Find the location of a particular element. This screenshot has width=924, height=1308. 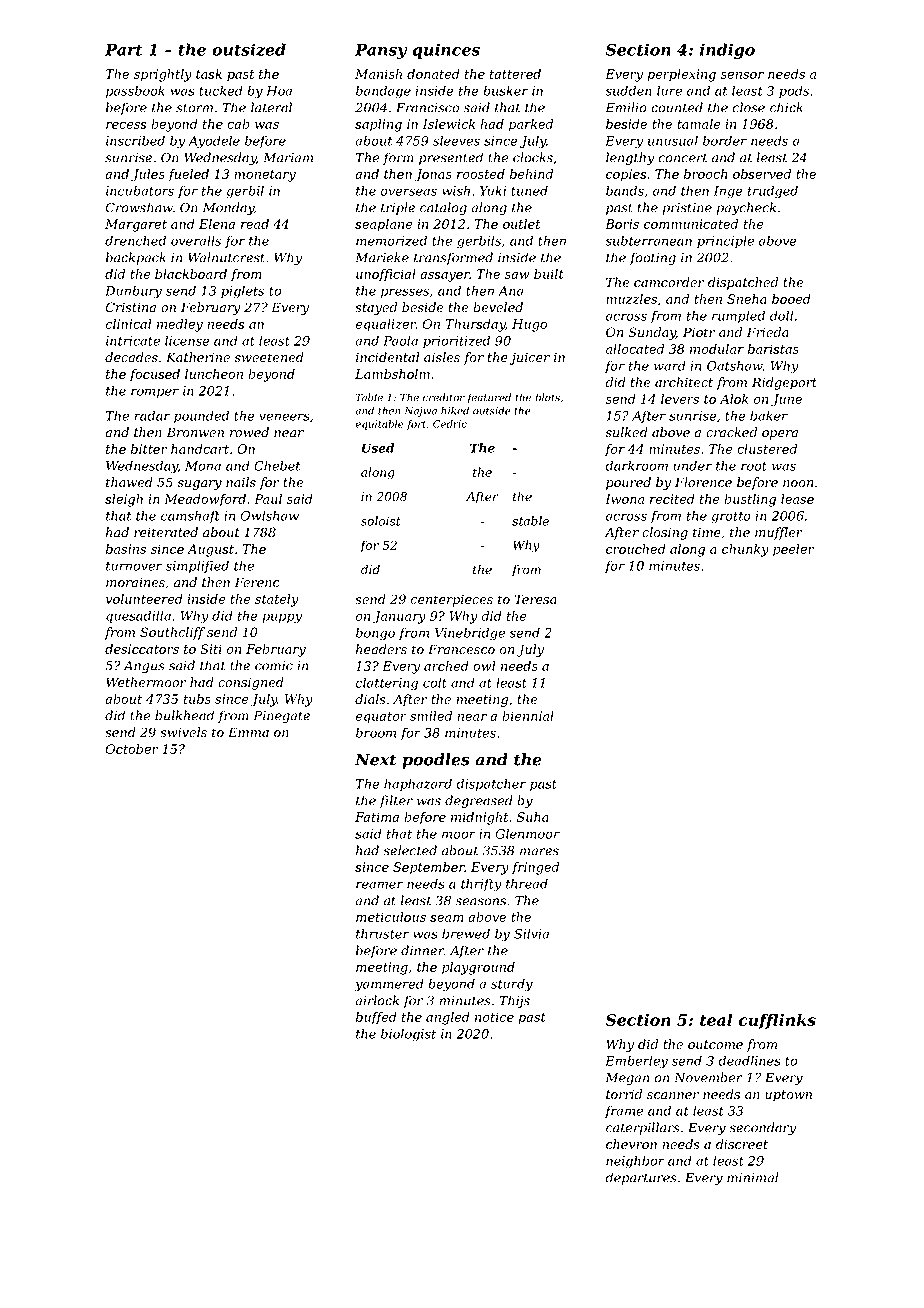

neighbor is located at coordinates (635, 1162).
